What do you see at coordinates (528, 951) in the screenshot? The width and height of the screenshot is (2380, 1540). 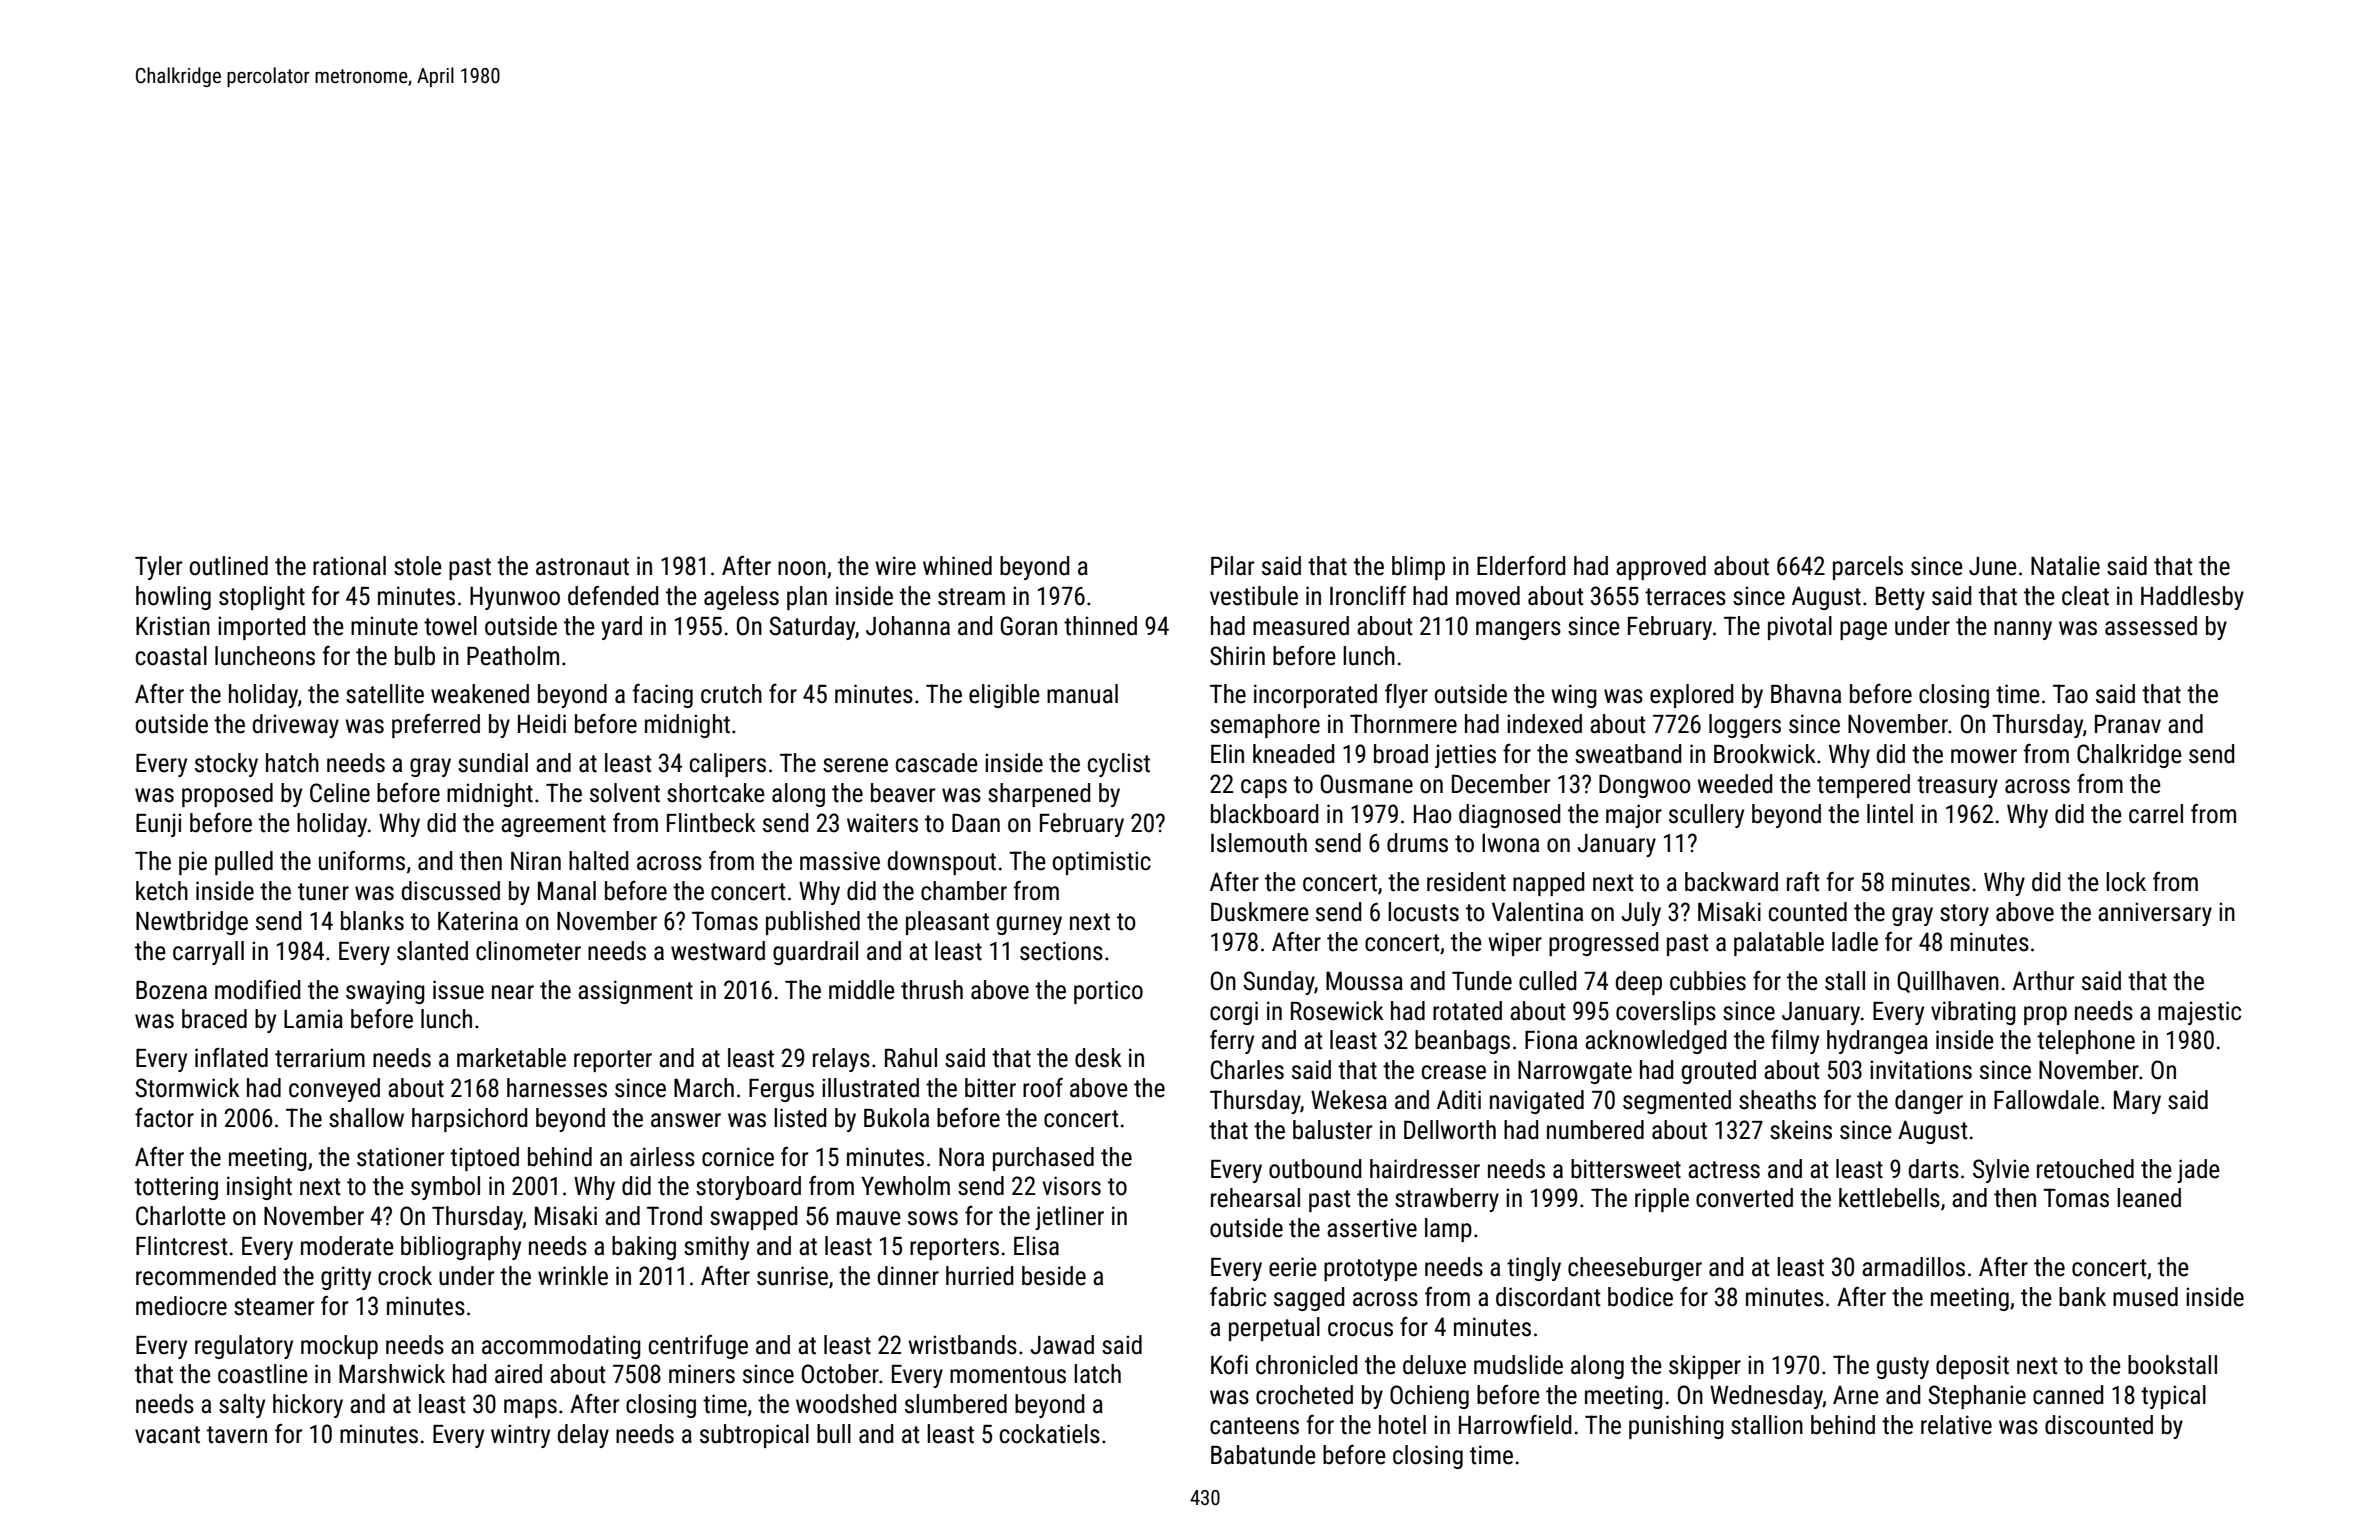 I see `clinometer` at bounding box center [528, 951].
